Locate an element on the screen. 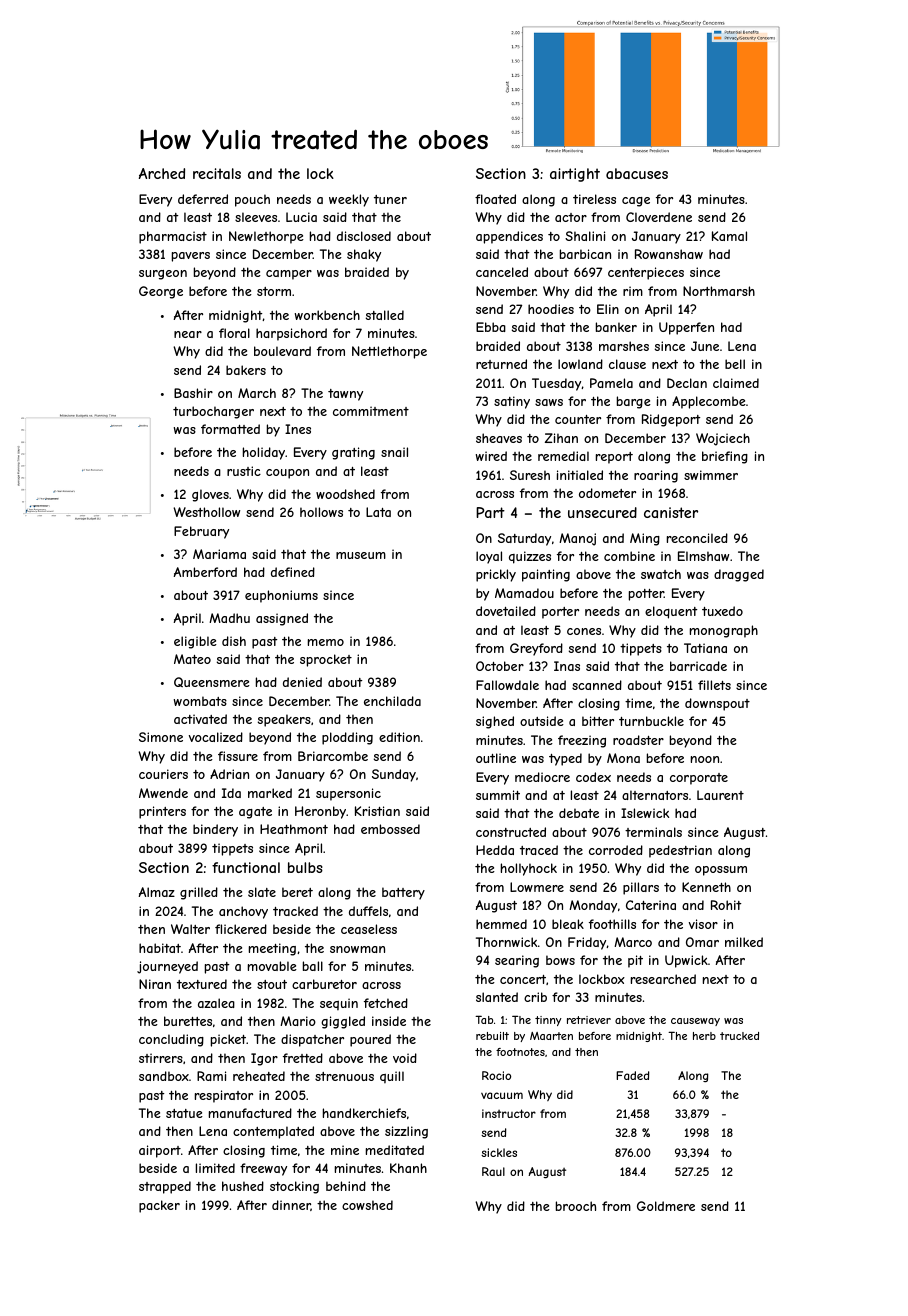  abacuses is located at coordinates (637, 173).
